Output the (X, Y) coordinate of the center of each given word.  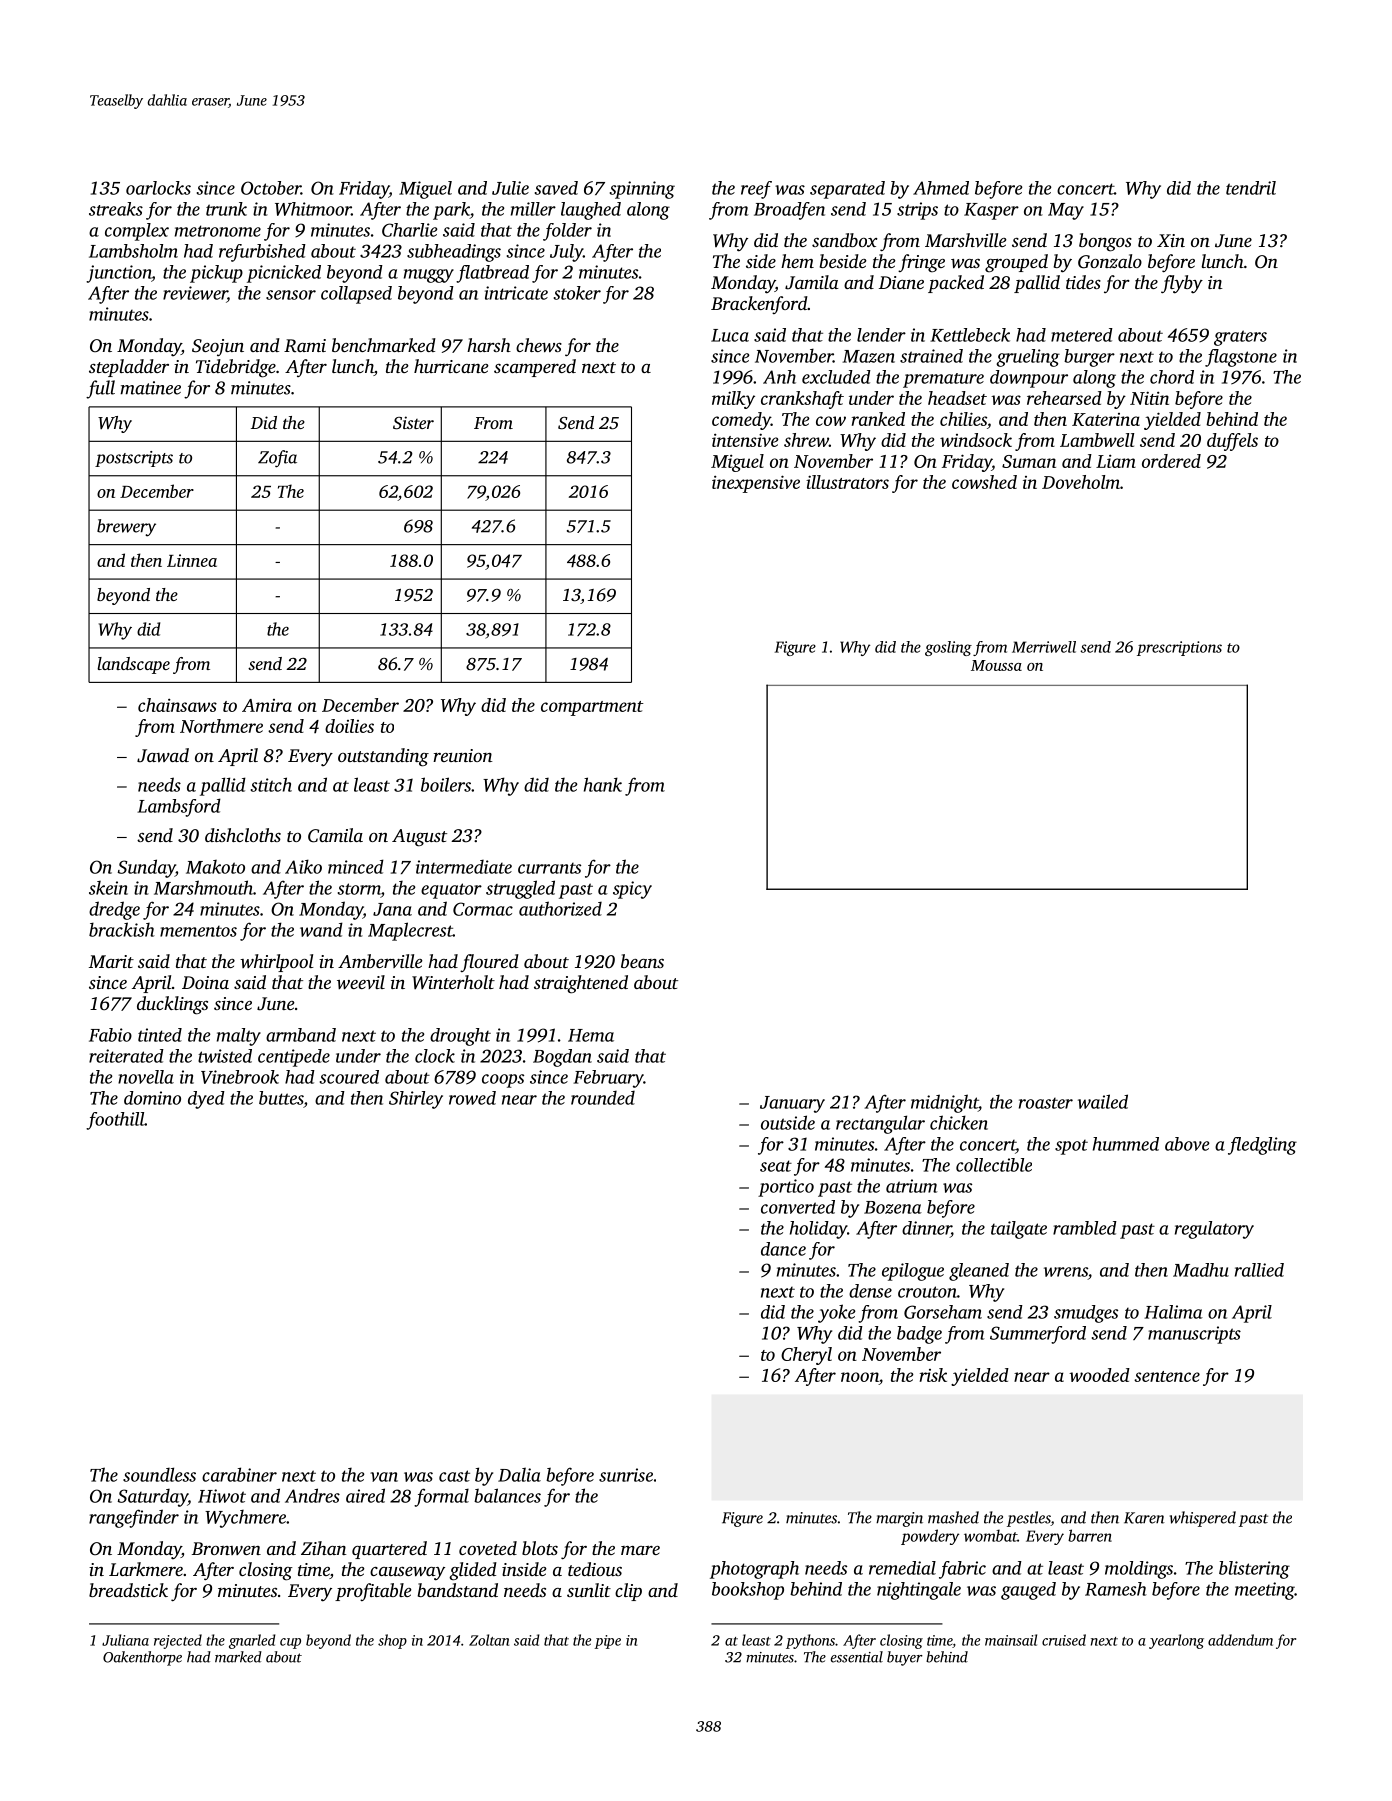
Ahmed (941, 188)
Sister (413, 423)
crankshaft (802, 400)
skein (108, 888)
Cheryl (806, 1356)
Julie (510, 188)
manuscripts (1194, 1335)
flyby (1182, 284)
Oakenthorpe (142, 1658)
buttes (281, 1098)
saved (556, 188)
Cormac (483, 909)
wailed (1103, 1101)
